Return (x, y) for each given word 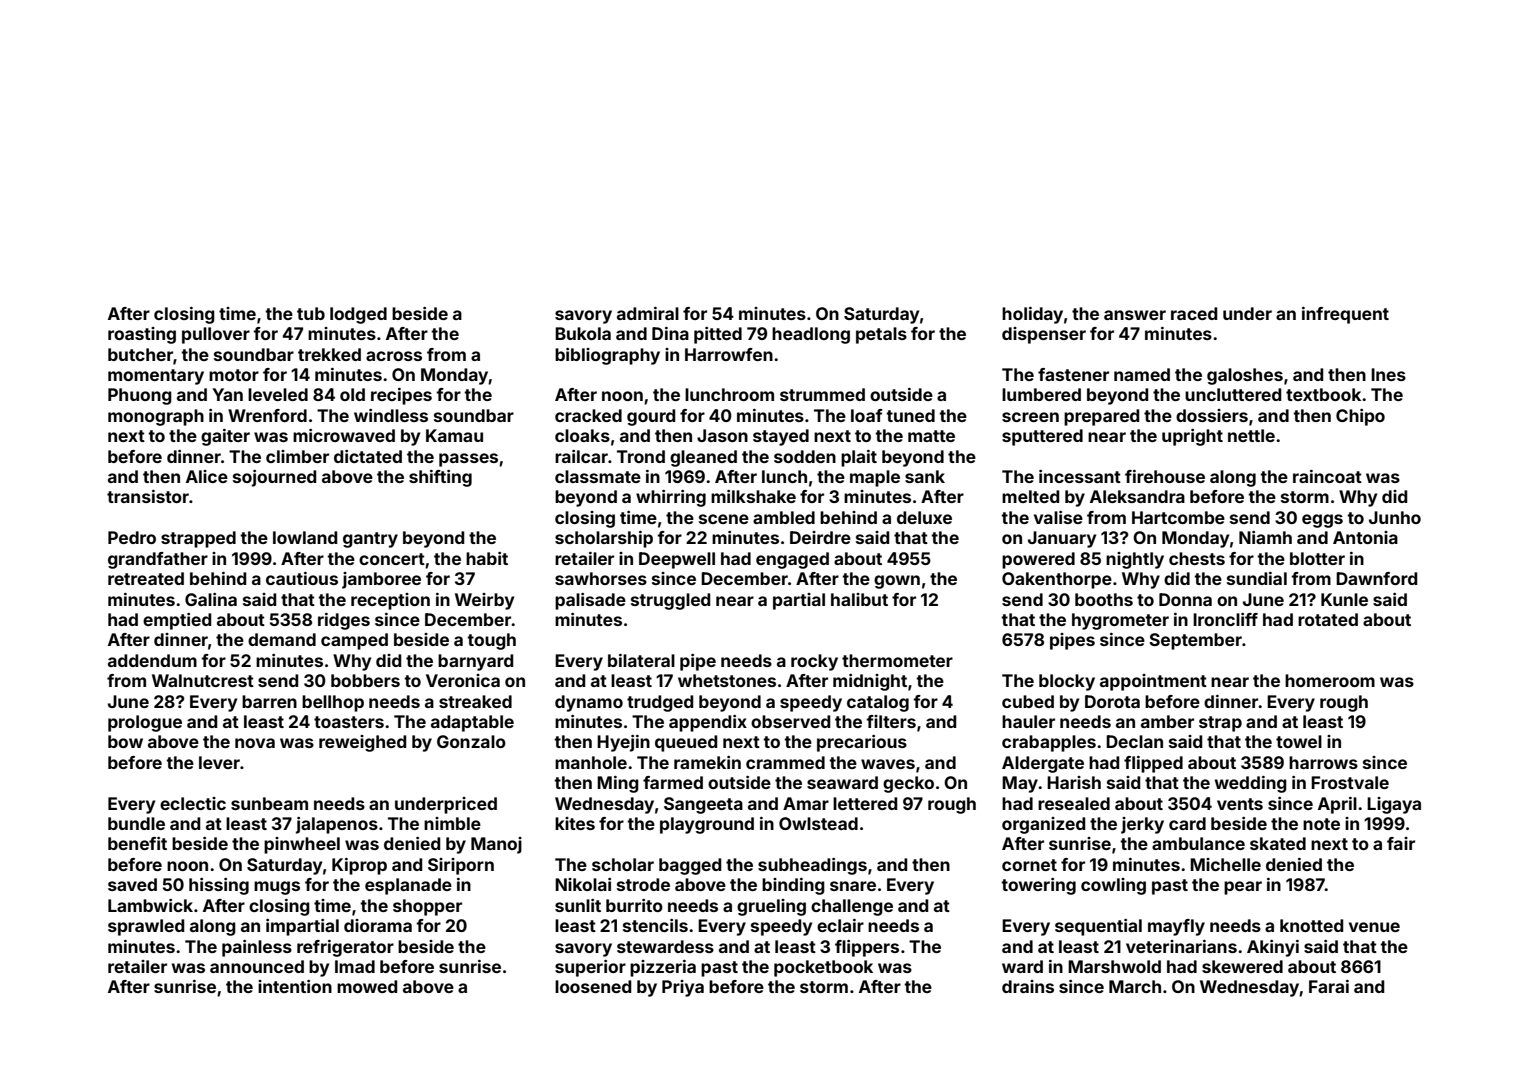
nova (255, 743)
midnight (870, 682)
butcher (140, 354)
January (1062, 539)
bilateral (641, 660)
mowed (367, 986)
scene (724, 519)
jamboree (381, 580)
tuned (910, 415)
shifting (440, 478)
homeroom (1330, 680)
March (1135, 986)
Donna (1185, 599)
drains (1028, 986)
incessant (1080, 476)
